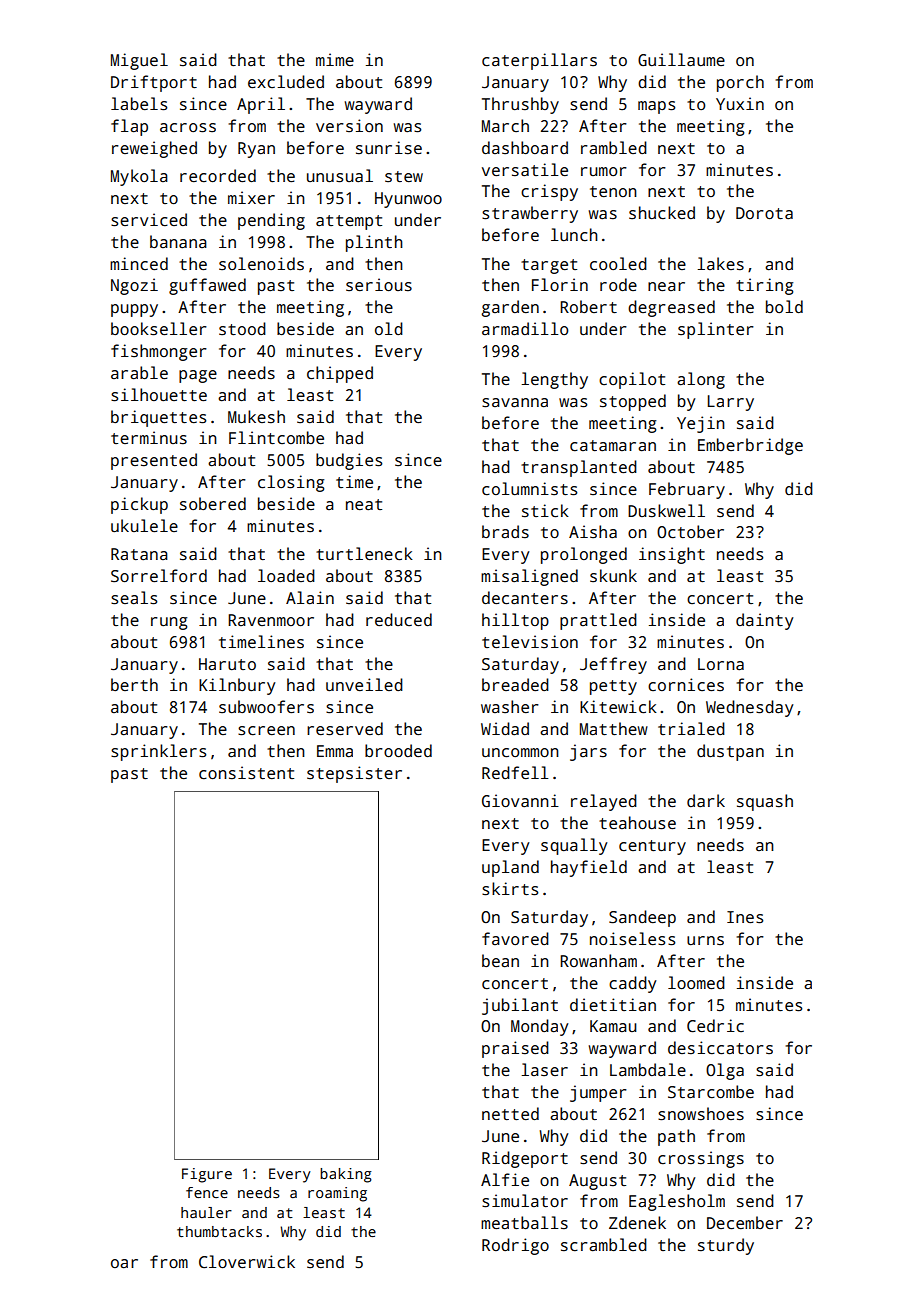 The height and width of the document is (1308, 924). Describe the element at coordinates (154, 83) in the document. I see `Driftport` at that location.
